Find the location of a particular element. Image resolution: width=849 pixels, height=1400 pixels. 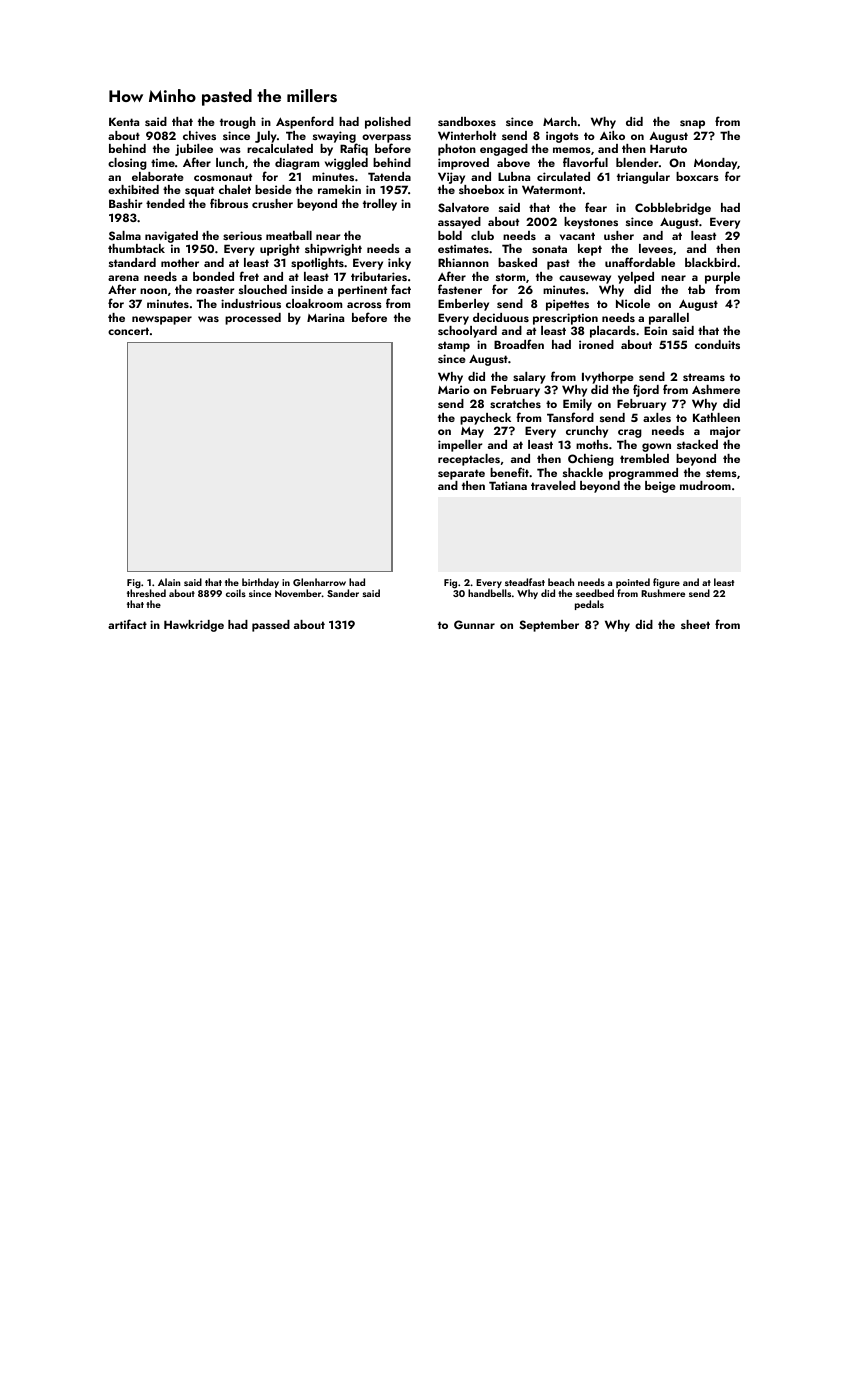

March is located at coordinates (560, 121).
